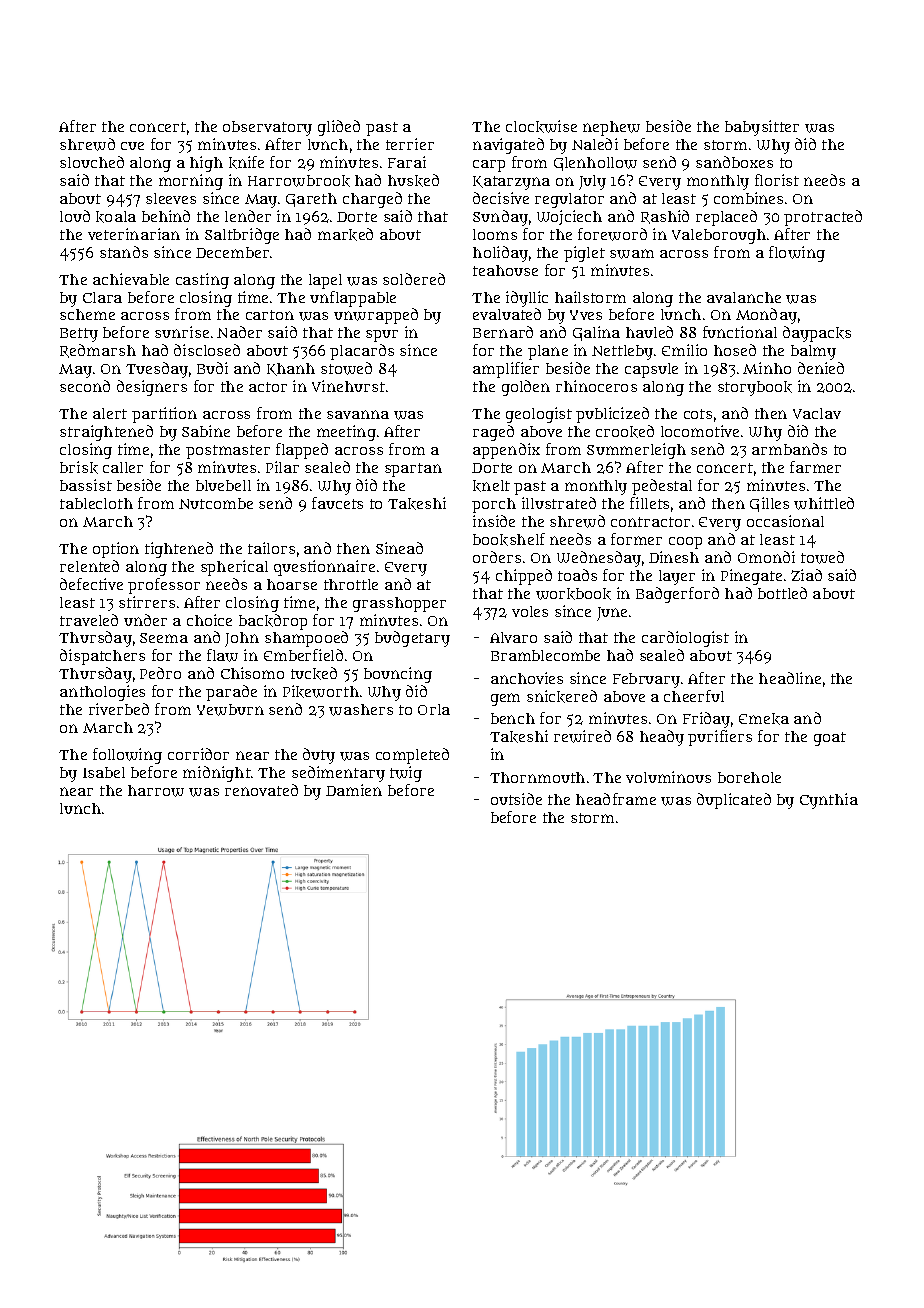 The width and height of the image is (924, 1308). What do you see at coordinates (102, 297) in the image?
I see `Clara` at bounding box center [102, 297].
